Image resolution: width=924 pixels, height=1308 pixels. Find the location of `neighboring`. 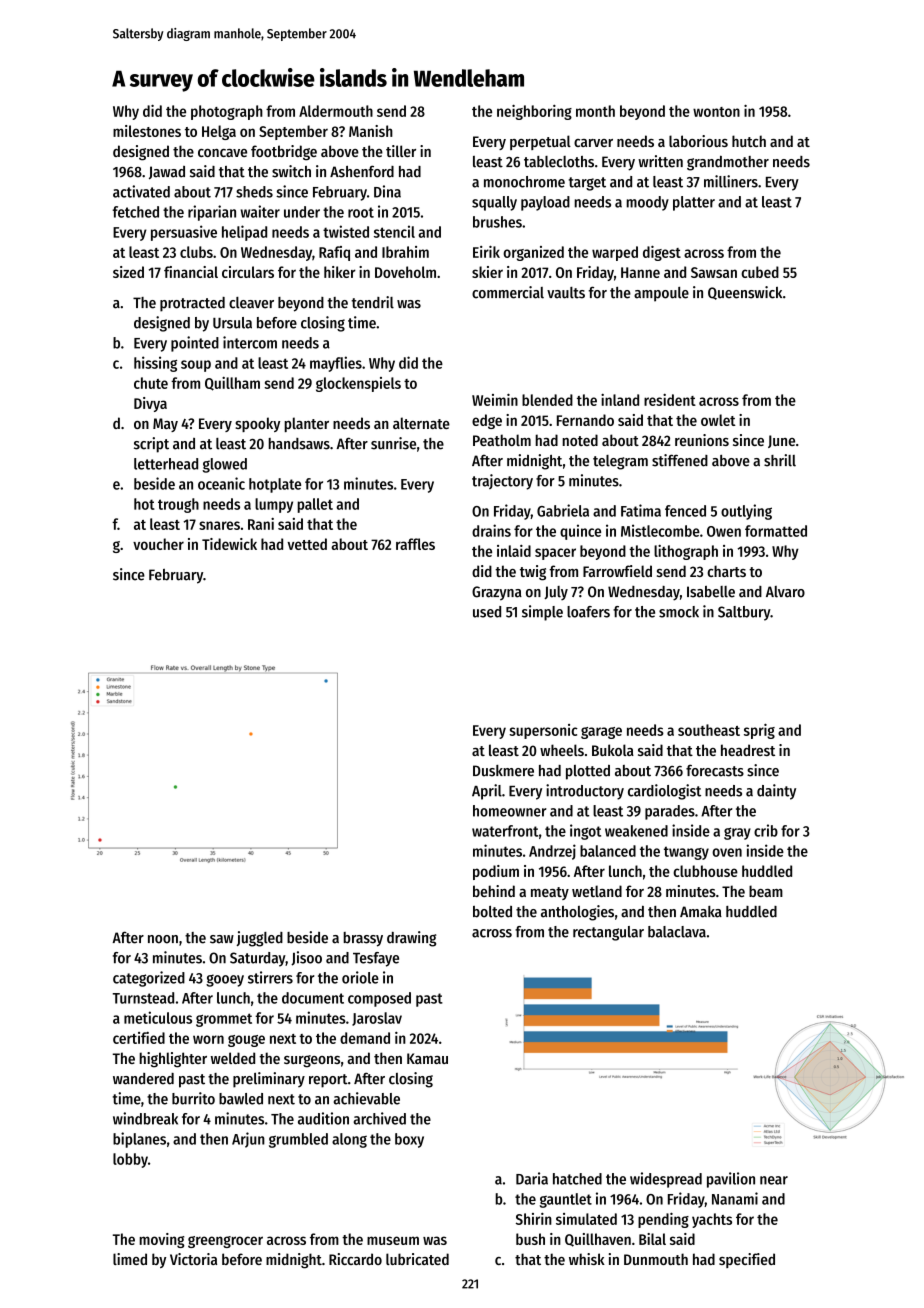

neighboring is located at coordinates (534, 112).
